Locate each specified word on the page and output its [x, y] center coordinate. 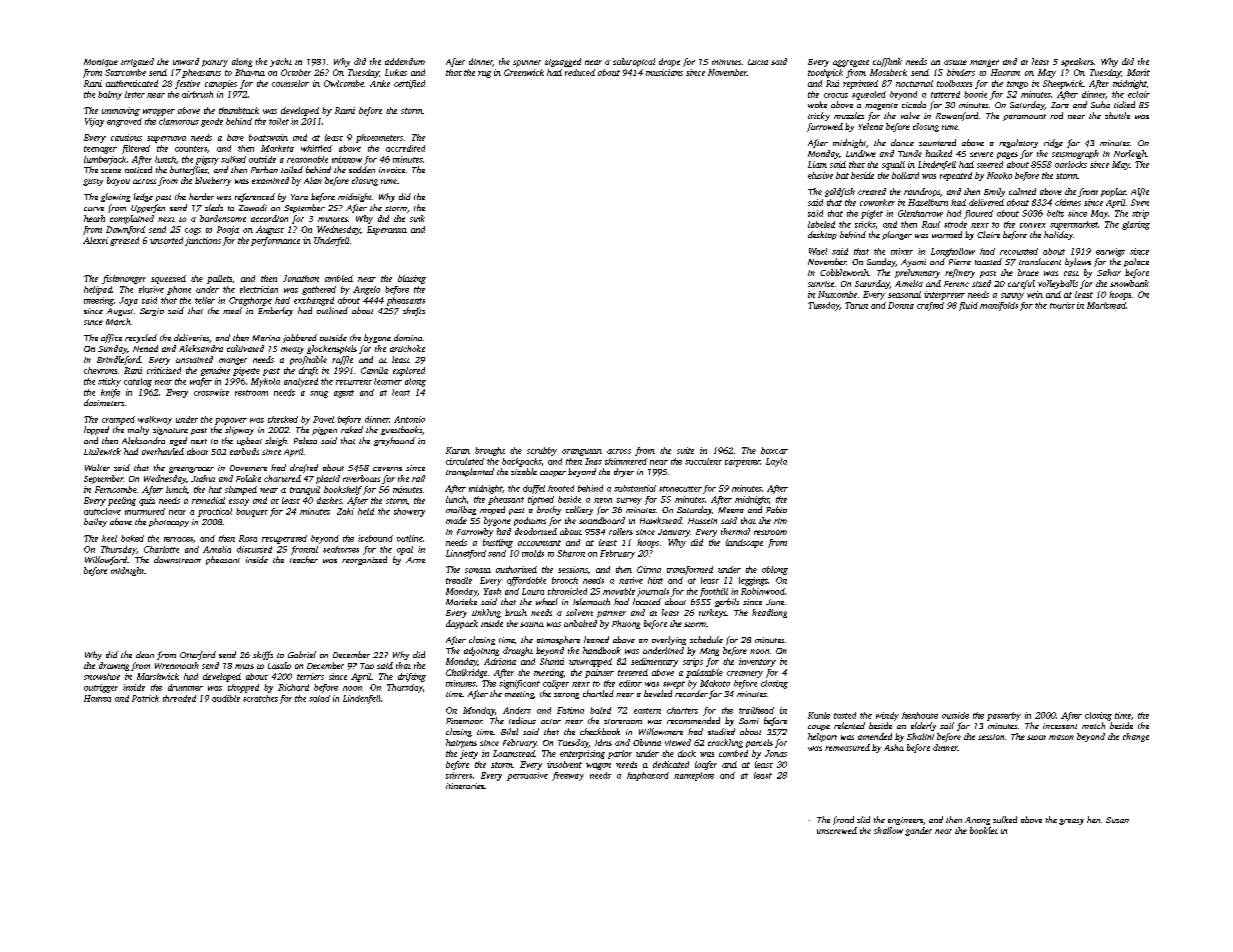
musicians [664, 72]
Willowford [106, 560]
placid [328, 479]
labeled [821, 224]
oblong [775, 570]
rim [780, 521]
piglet [872, 214]
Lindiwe [861, 153]
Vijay [94, 122]
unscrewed [837, 830]
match [1093, 725]
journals [653, 592]
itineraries [465, 786]
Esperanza [387, 230]
